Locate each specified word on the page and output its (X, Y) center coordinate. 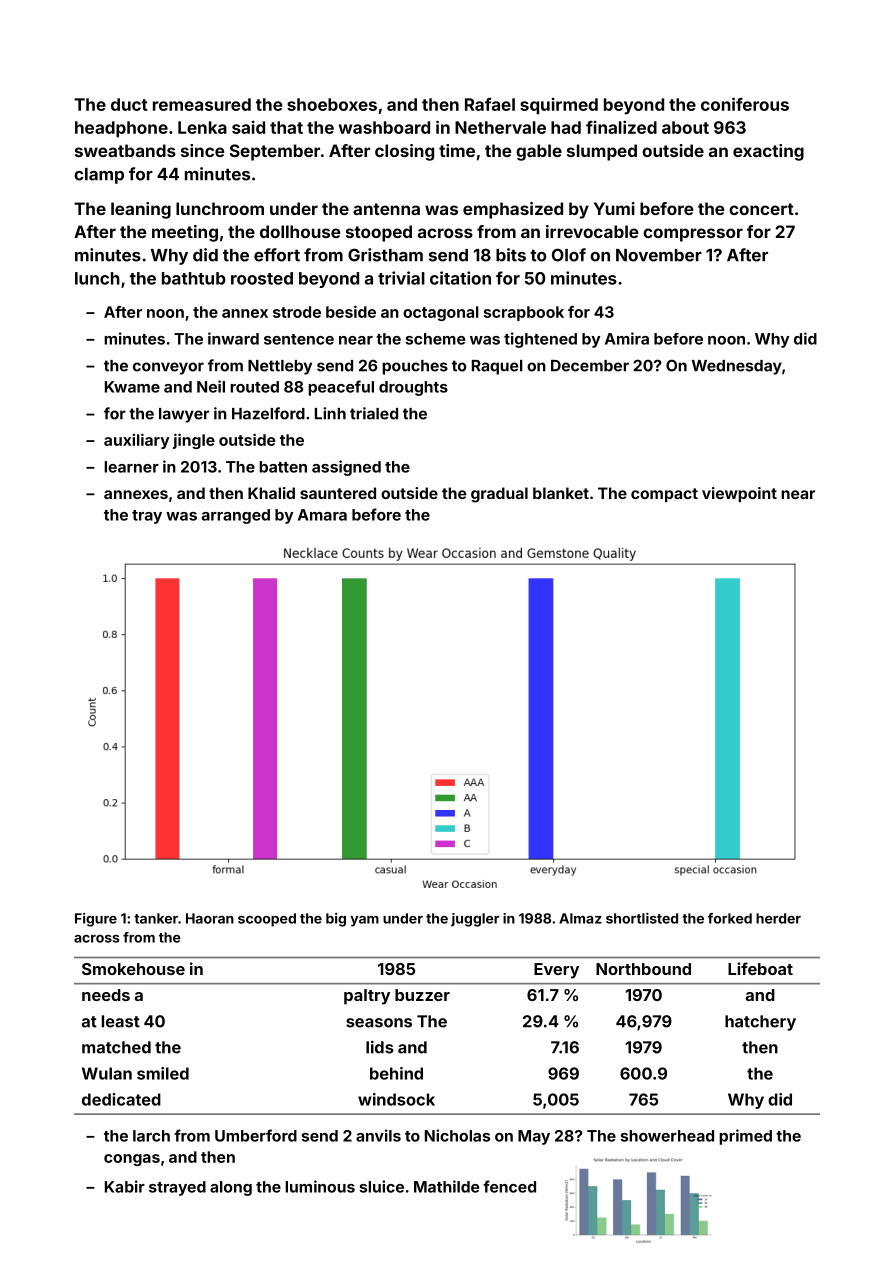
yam (364, 921)
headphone (121, 129)
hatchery (760, 1023)
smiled (163, 1073)
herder (778, 918)
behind (396, 1073)
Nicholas (457, 1135)
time (457, 150)
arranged (236, 516)
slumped (602, 152)
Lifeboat (760, 968)
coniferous (745, 104)
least (121, 1021)
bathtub (194, 278)
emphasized (513, 210)
